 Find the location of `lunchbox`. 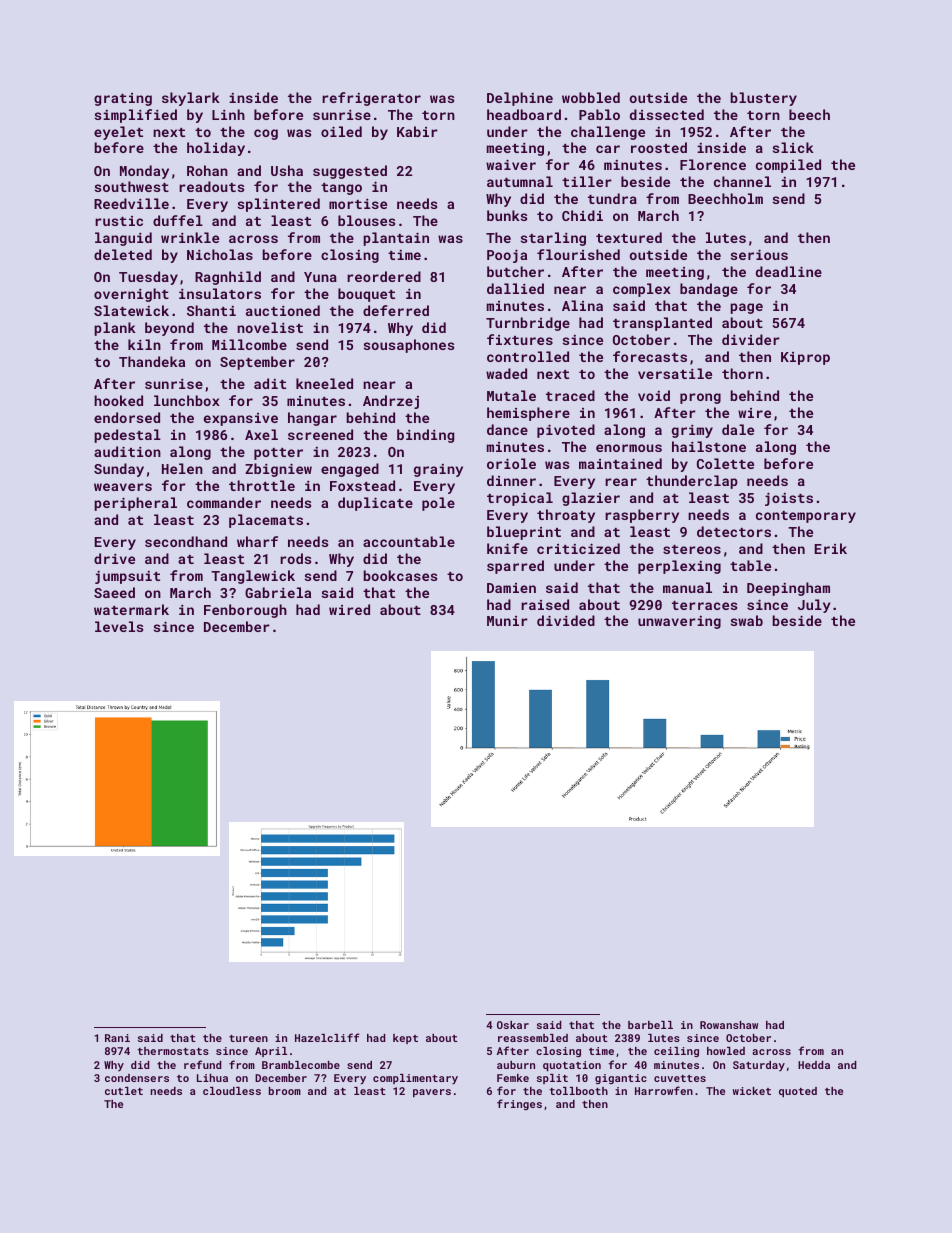

lunchbox is located at coordinates (187, 400).
